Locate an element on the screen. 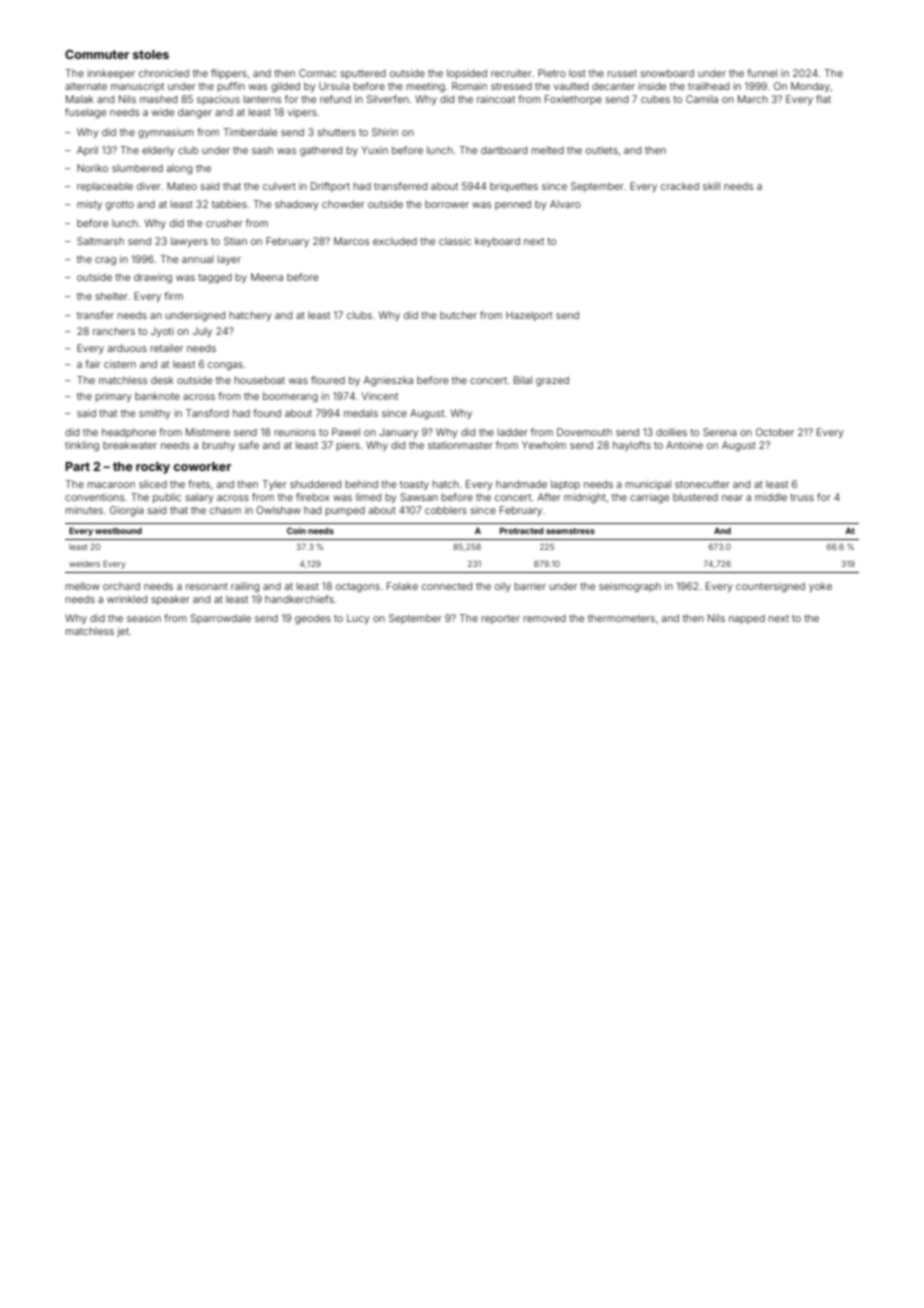 Image resolution: width=924 pixels, height=1308 pixels. Coin is located at coordinates (296, 530).
